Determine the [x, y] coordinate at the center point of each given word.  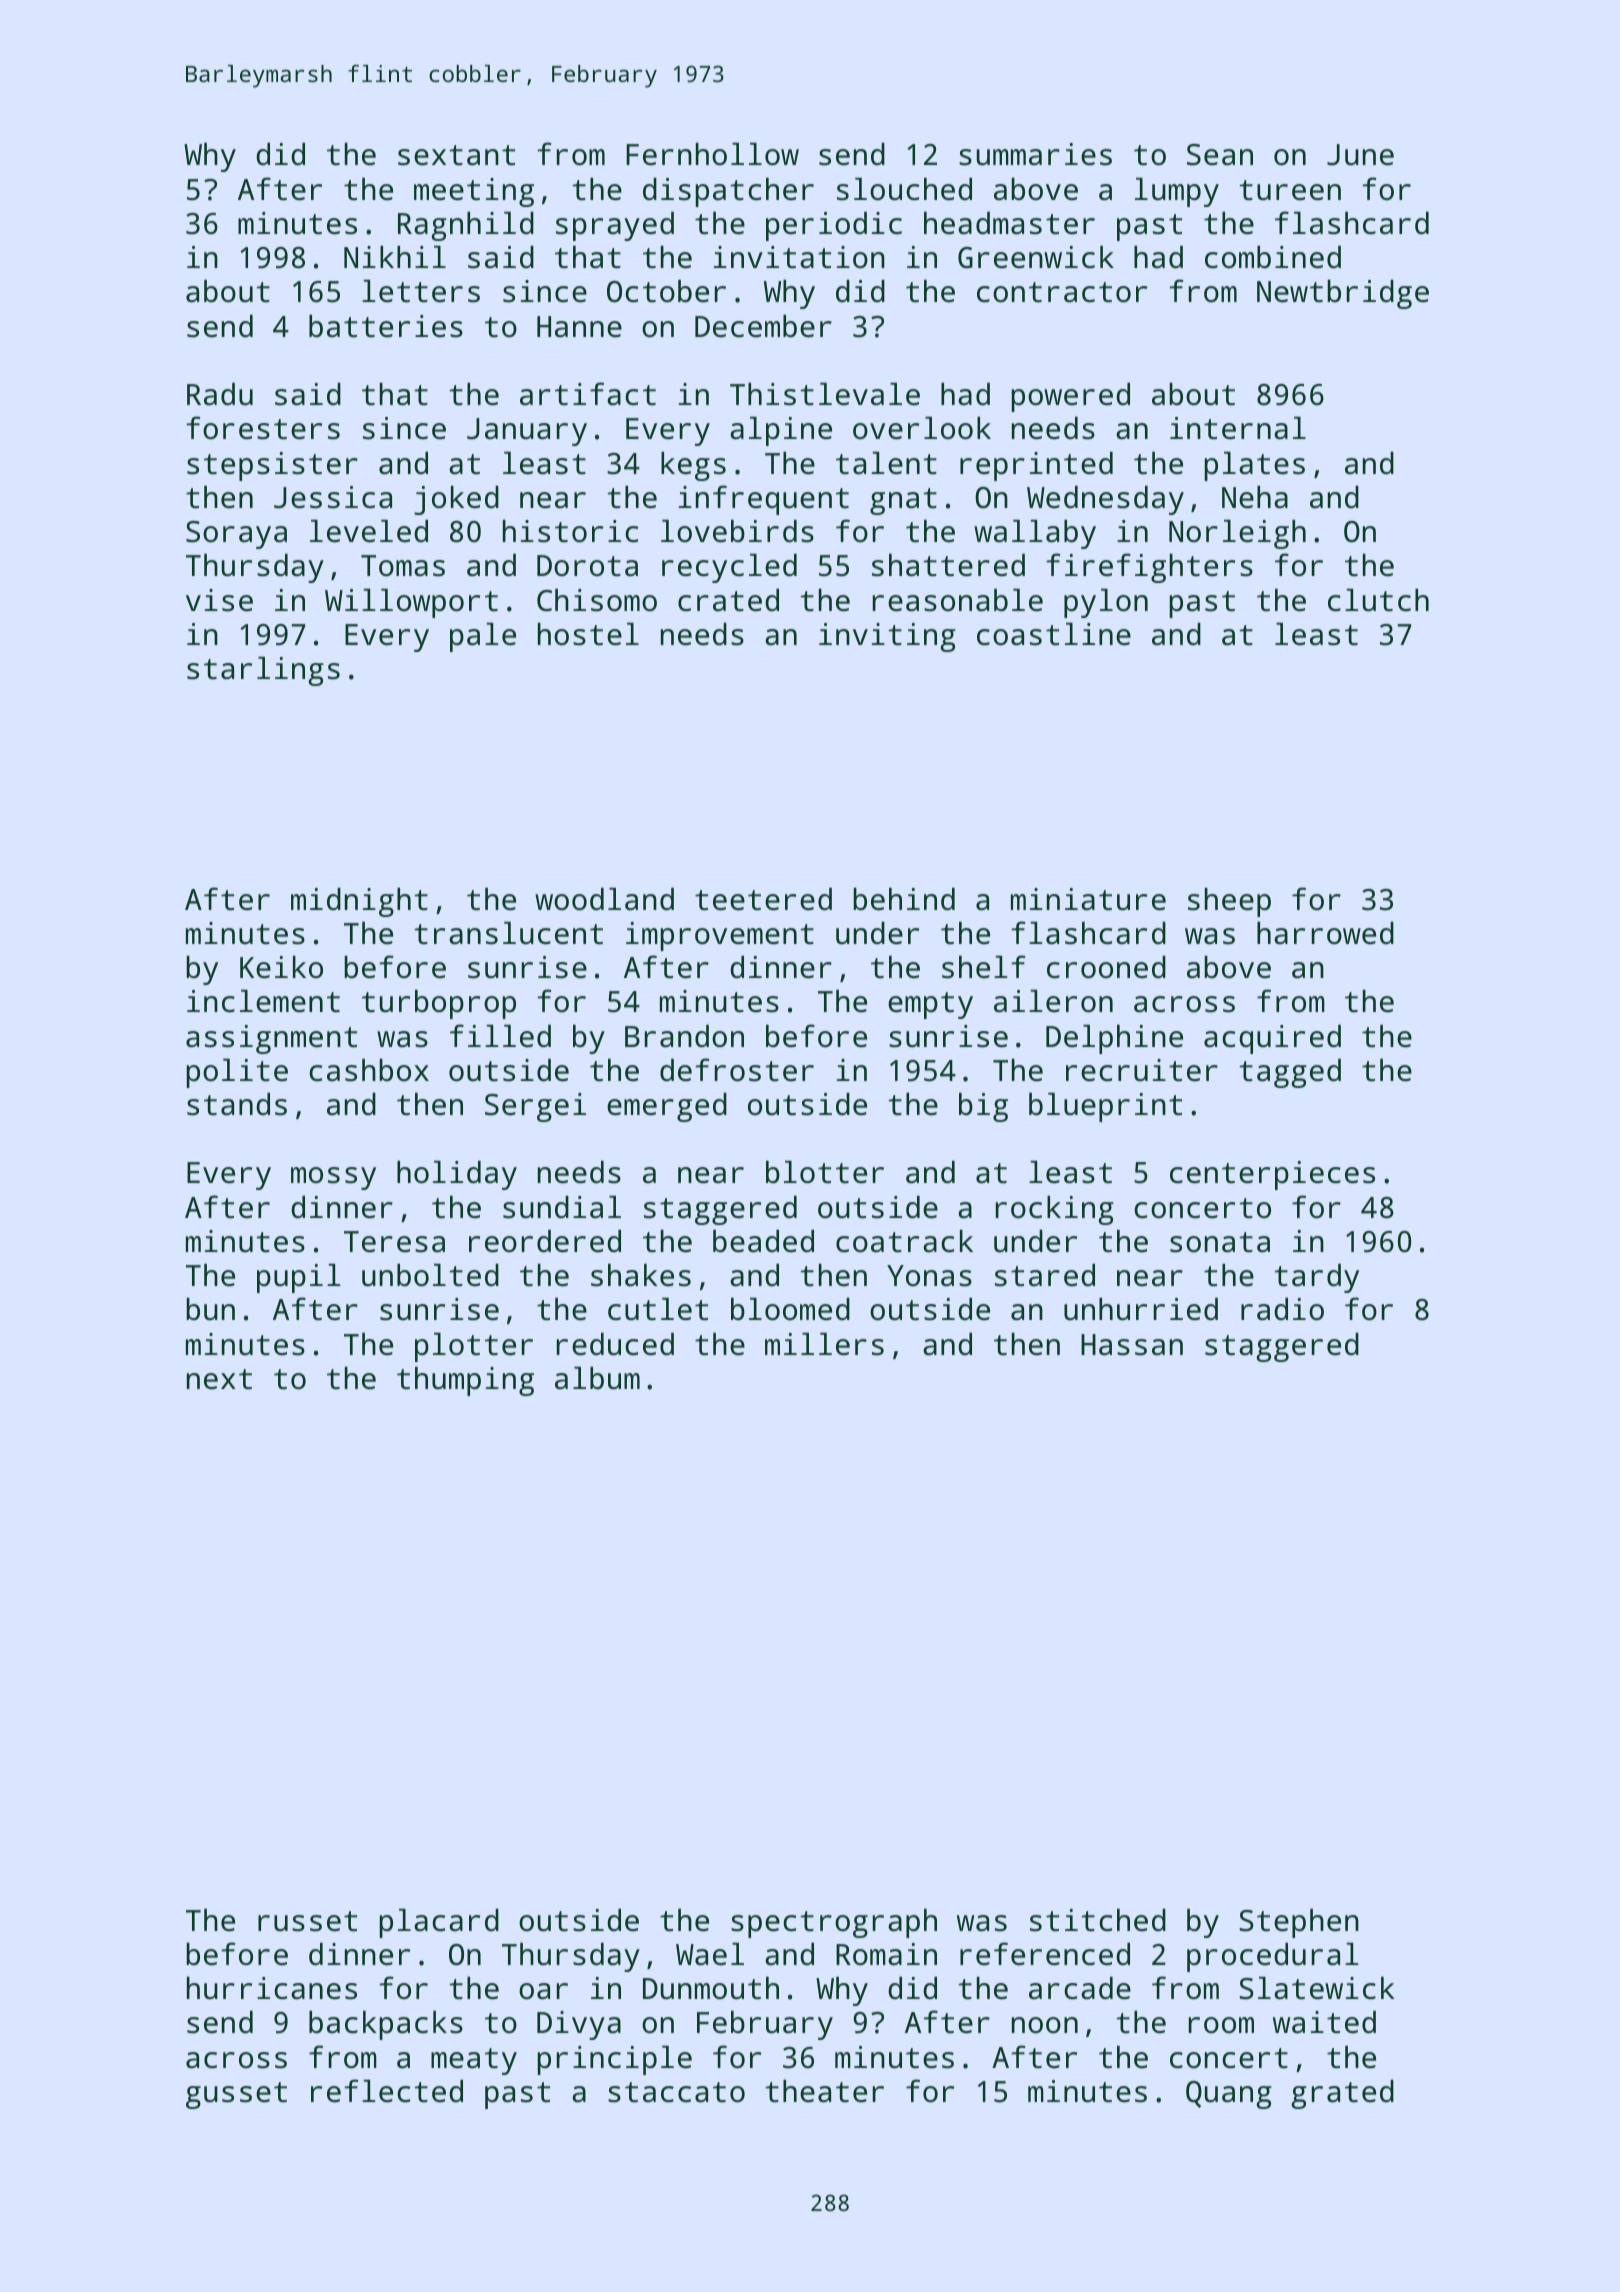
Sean [1220, 155]
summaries [1035, 154]
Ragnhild [466, 226]
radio [1282, 1309]
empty [930, 1005]
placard [439, 1923]
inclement [263, 1001]
